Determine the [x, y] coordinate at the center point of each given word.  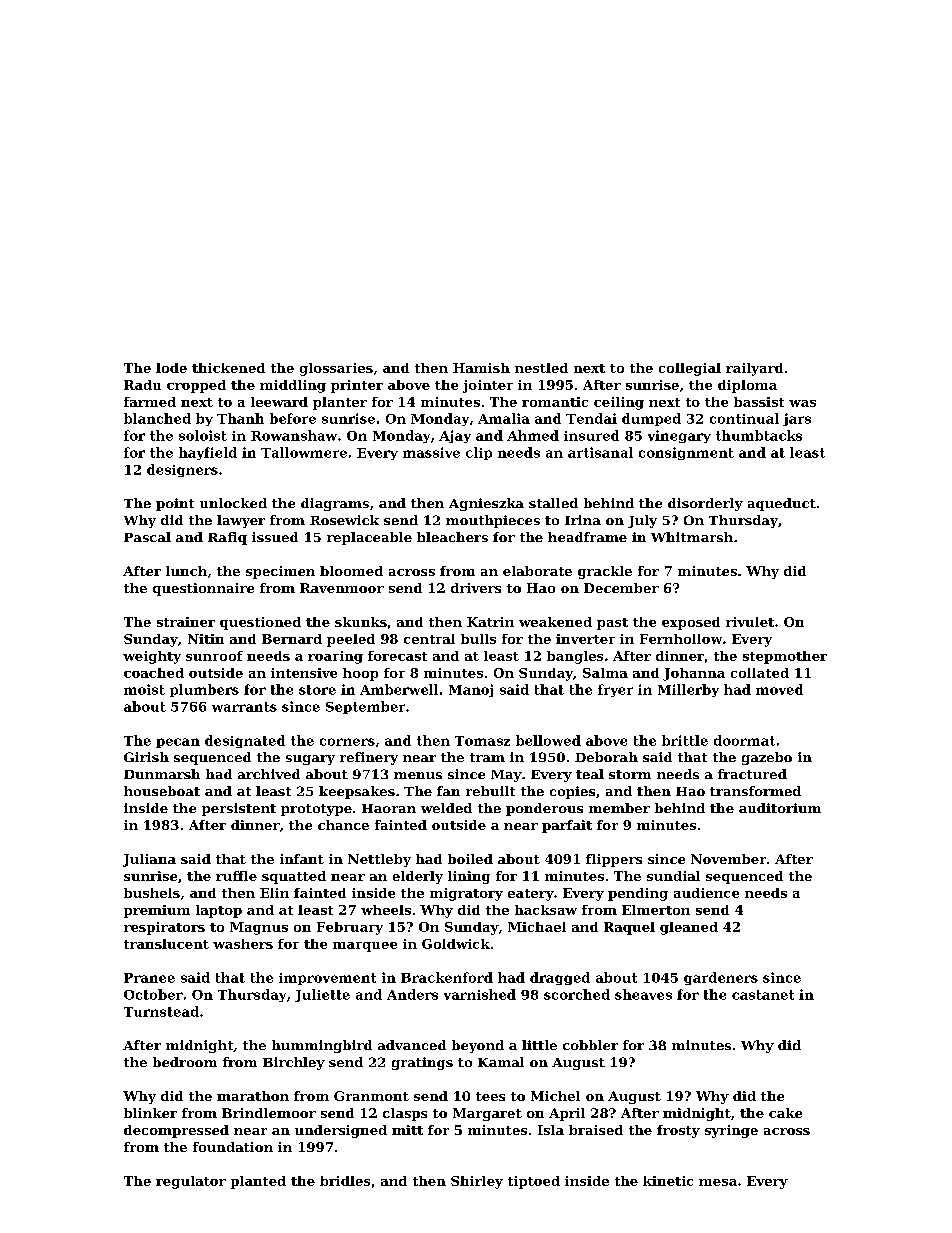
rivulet [750, 622]
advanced [412, 1045]
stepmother [785, 657]
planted [258, 1182]
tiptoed [534, 1182]
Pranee [149, 978]
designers [182, 470]
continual [744, 418]
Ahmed [533, 435]
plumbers [204, 690]
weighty [152, 657]
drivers [476, 588]
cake [785, 1113]
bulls [478, 639]
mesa [718, 1182]
